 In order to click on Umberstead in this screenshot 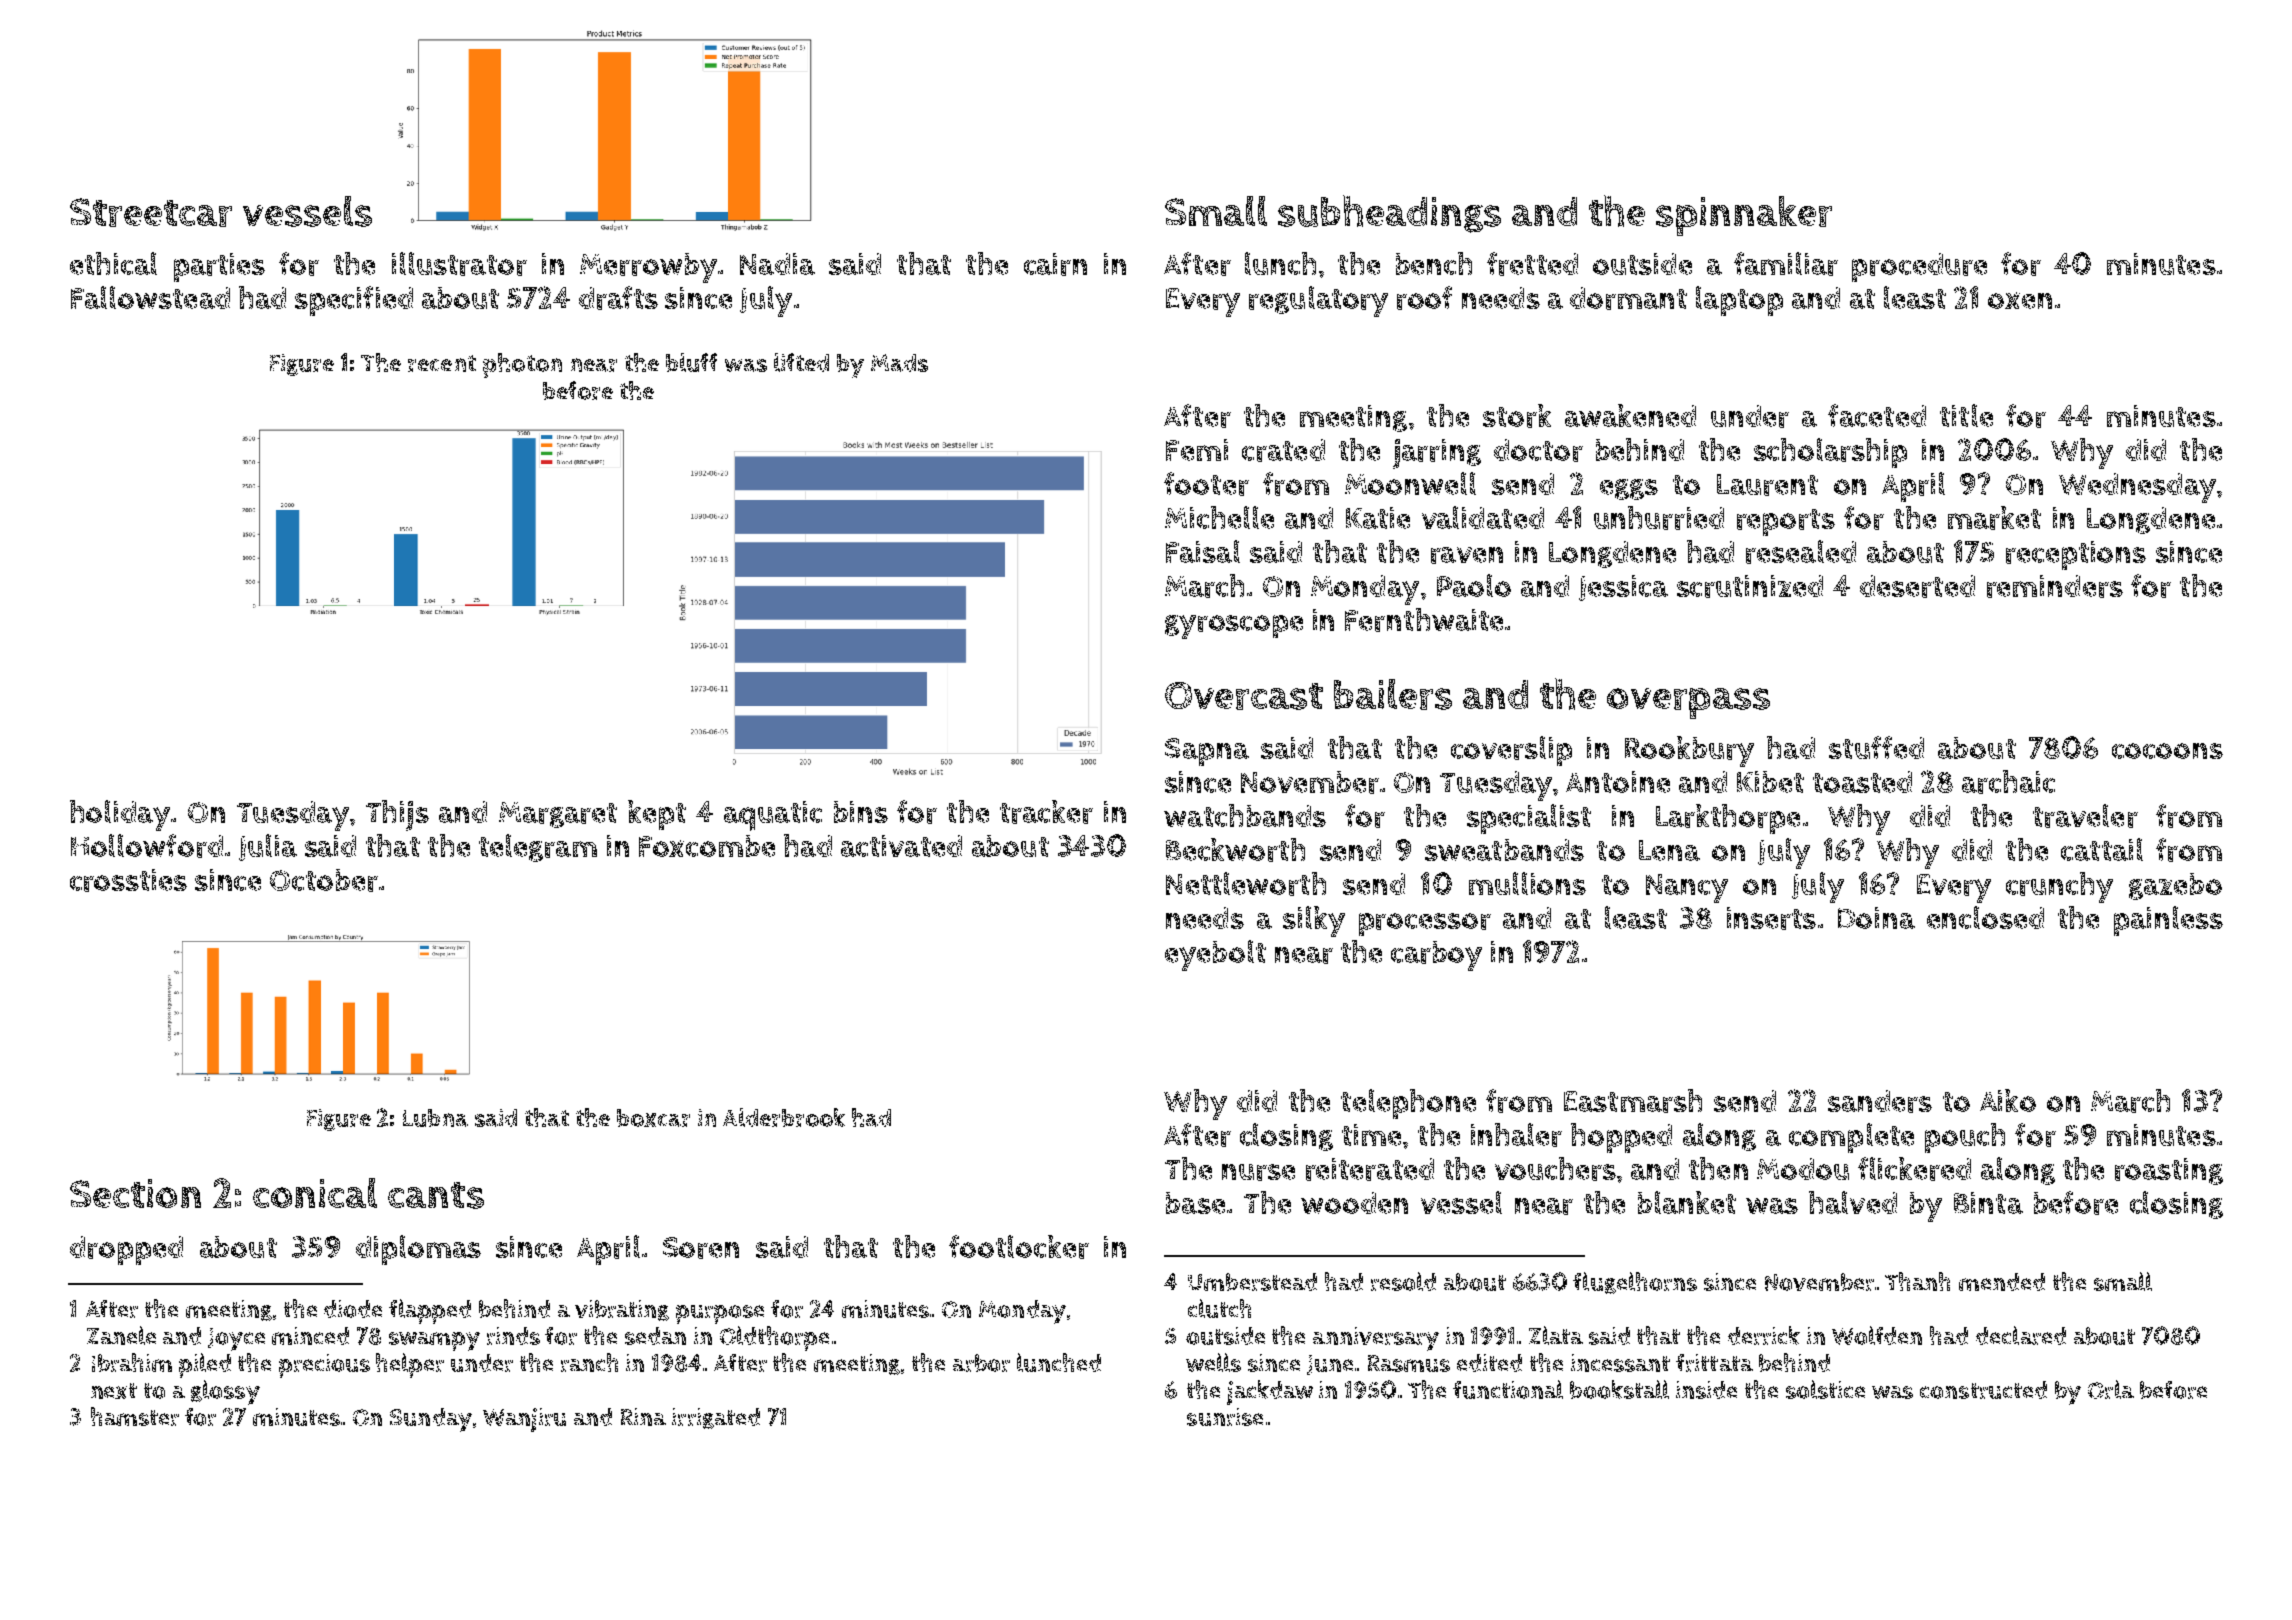, I will do `click(1252, 1282)`.
